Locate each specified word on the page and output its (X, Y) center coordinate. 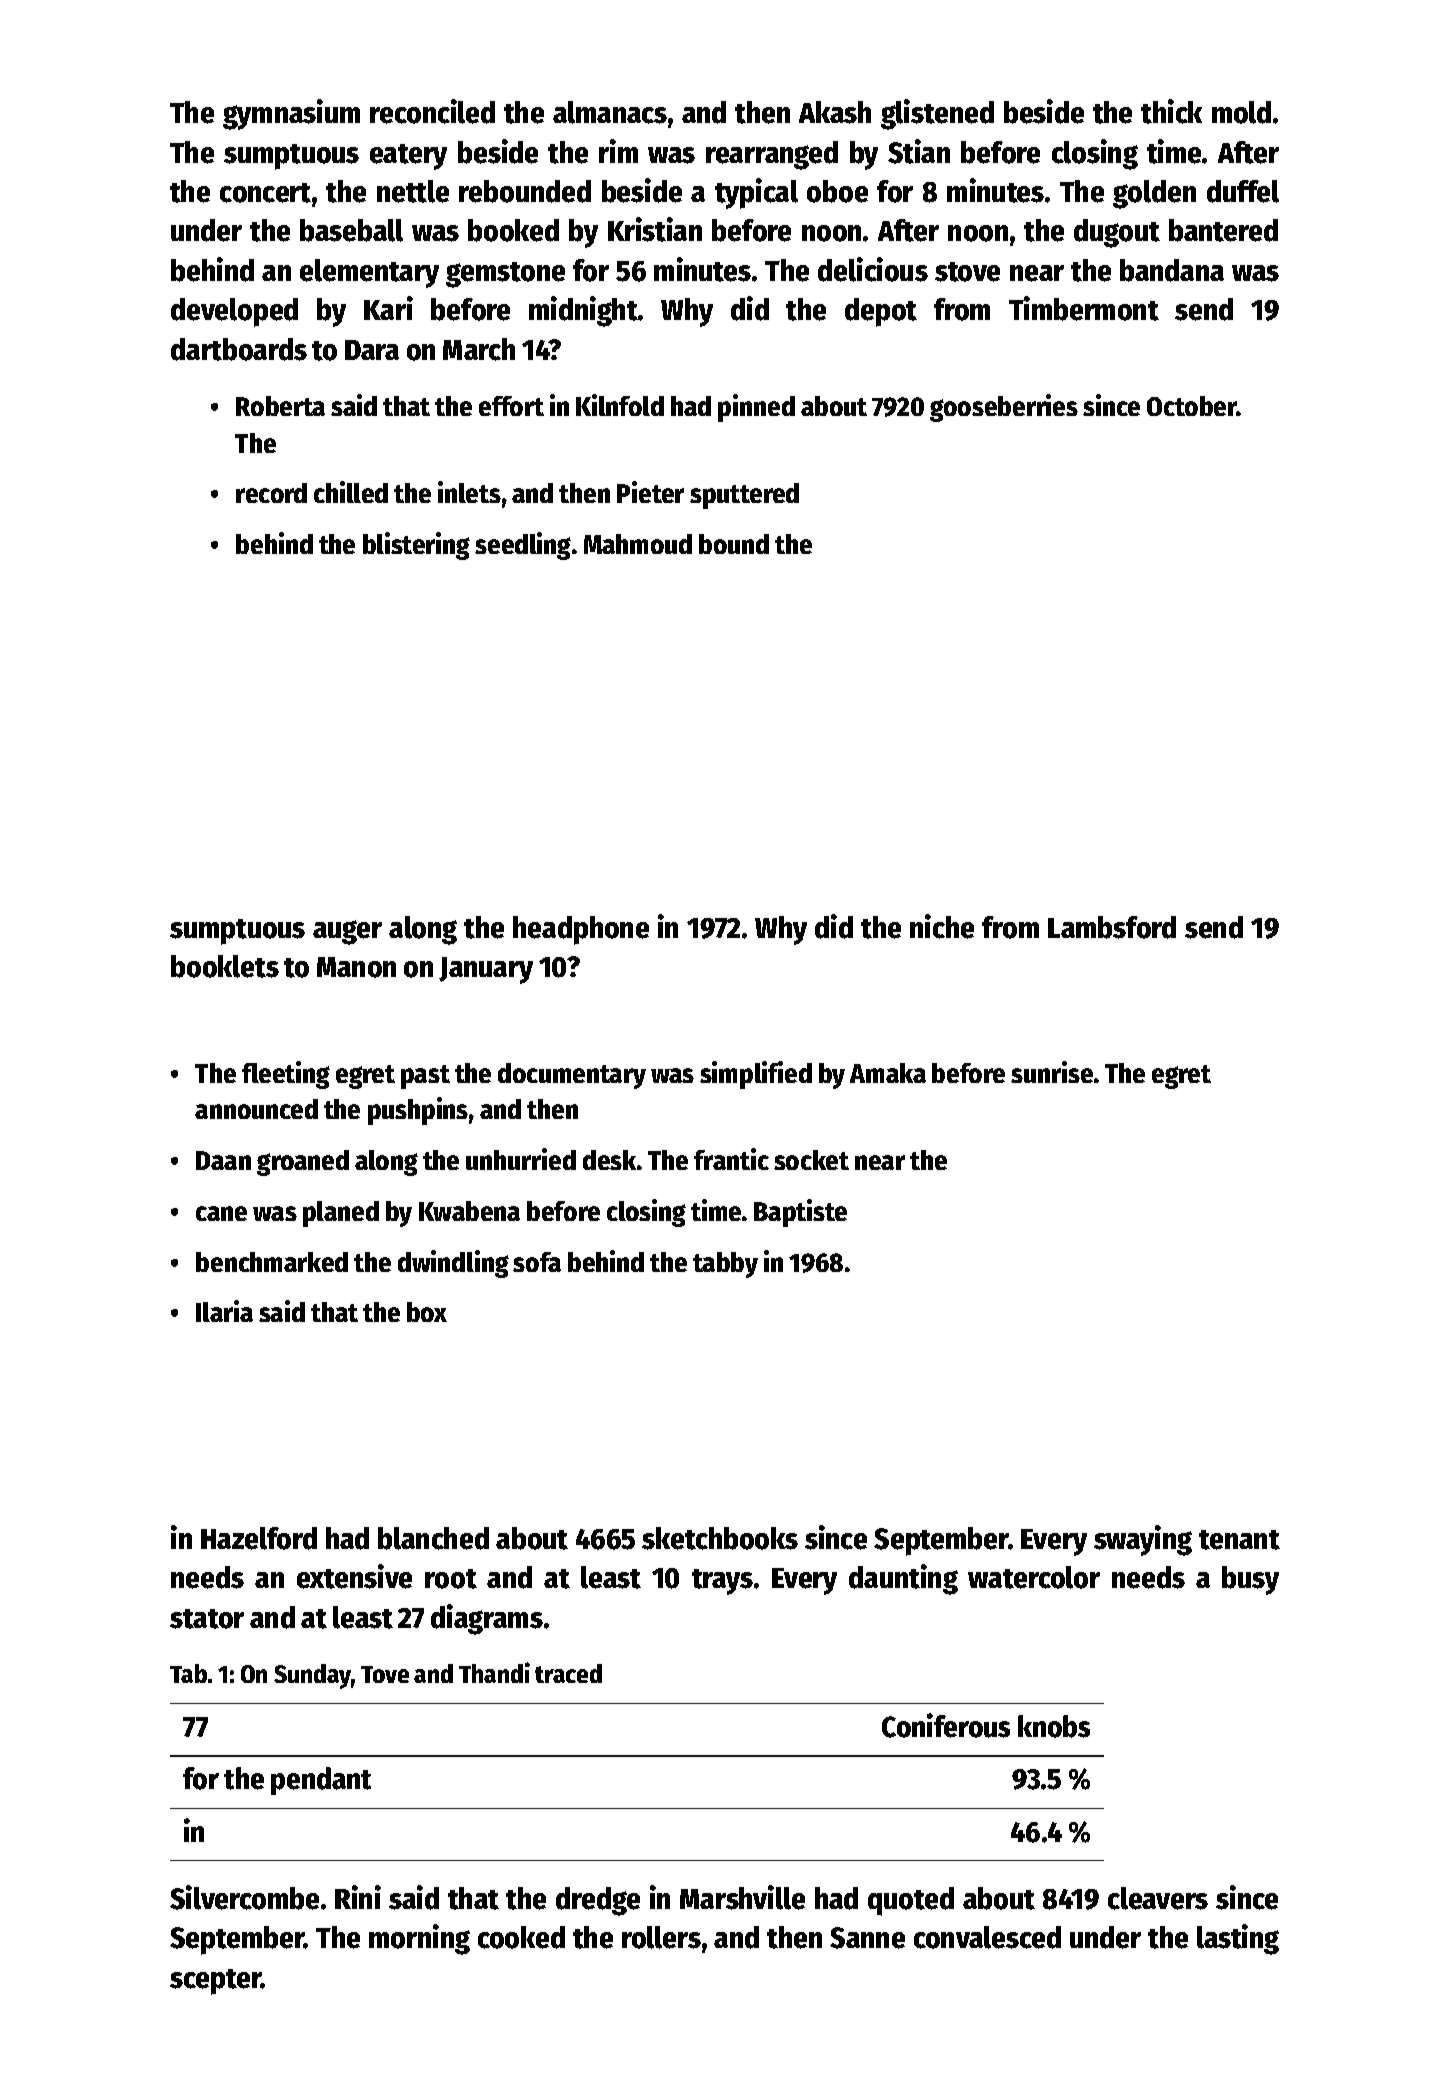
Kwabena (469, 1211)
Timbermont (1084, 308)
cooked (521, 1937)
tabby (725, 1265)
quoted (911, 1901)
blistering (416, 546)
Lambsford (1112, 927)
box (427, 1312)
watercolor (1034, 1577)
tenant (1239, 1540)
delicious (873, 269)
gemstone (505, 275)
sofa (537, 1262)
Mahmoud (638, 544)
